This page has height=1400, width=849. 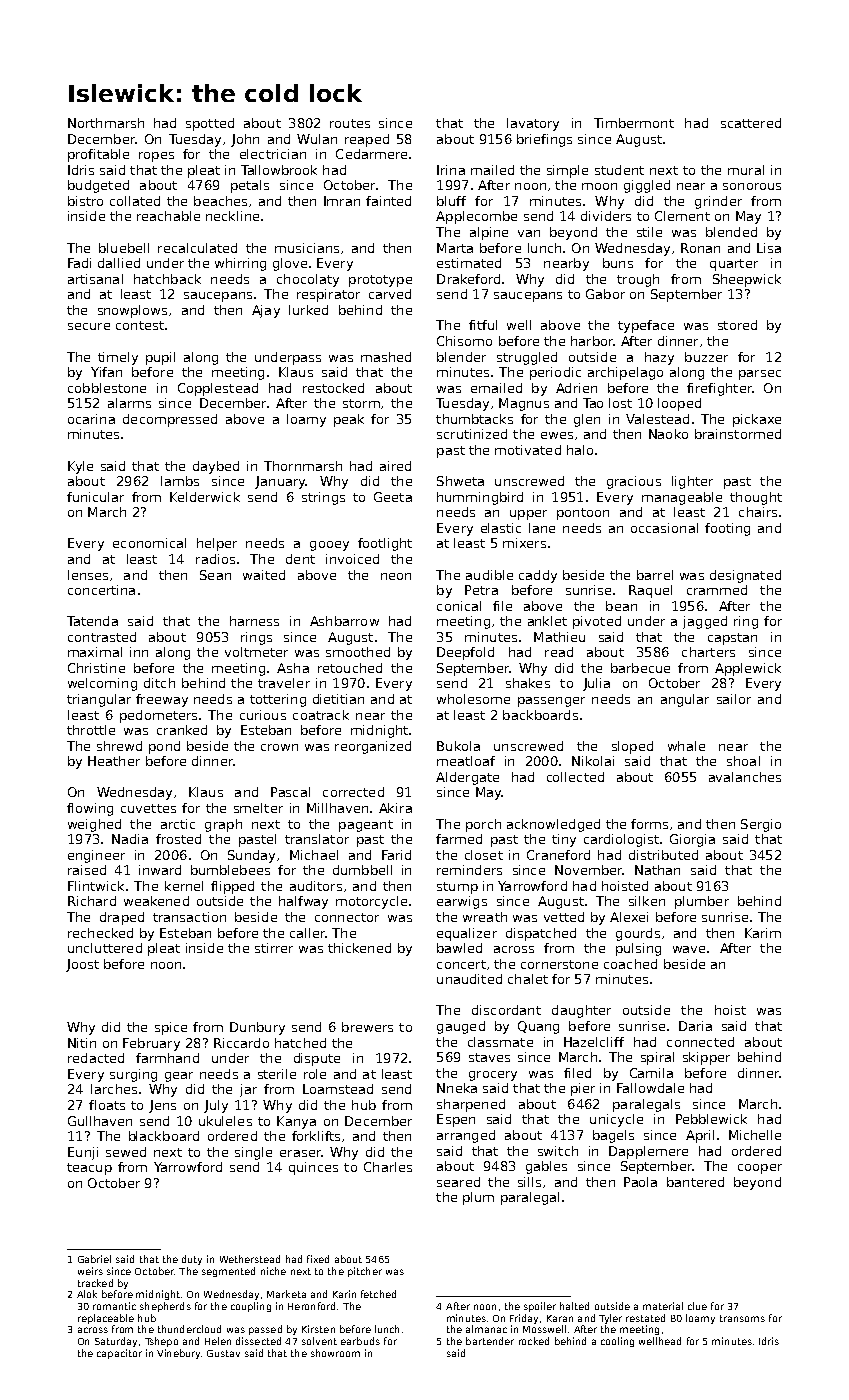 I want to click on chocolaty, so click(x=308, y=280).
